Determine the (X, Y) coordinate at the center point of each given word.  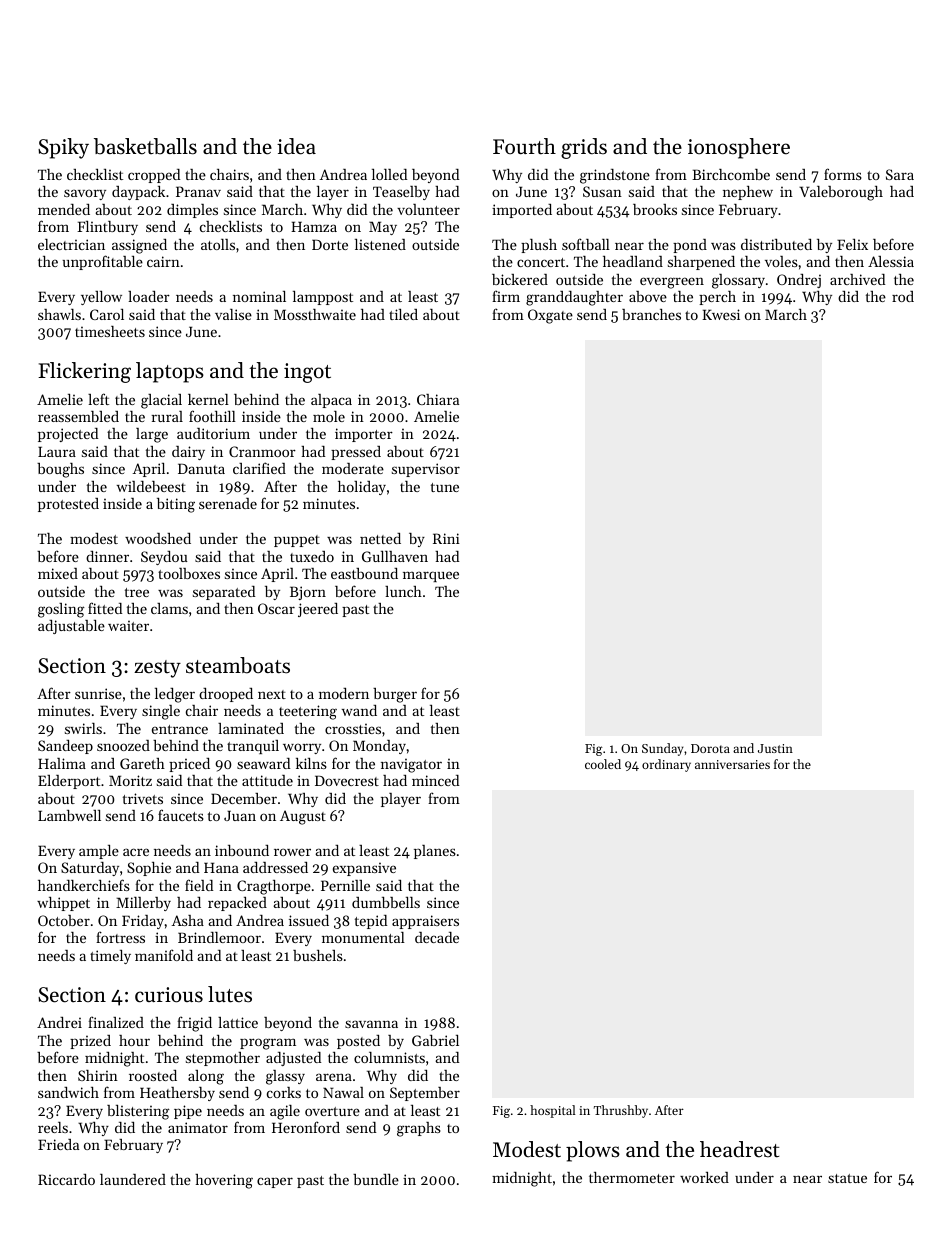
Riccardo (66, 1179)
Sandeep (65, 747)
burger (395, 695)
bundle (376, 1179)
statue (847, 1178)
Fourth (524, 146)
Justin (775, 748)
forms (843, 174)
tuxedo (312, 556)
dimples (192, 211)
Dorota (710, 748)
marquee (431, 576)
